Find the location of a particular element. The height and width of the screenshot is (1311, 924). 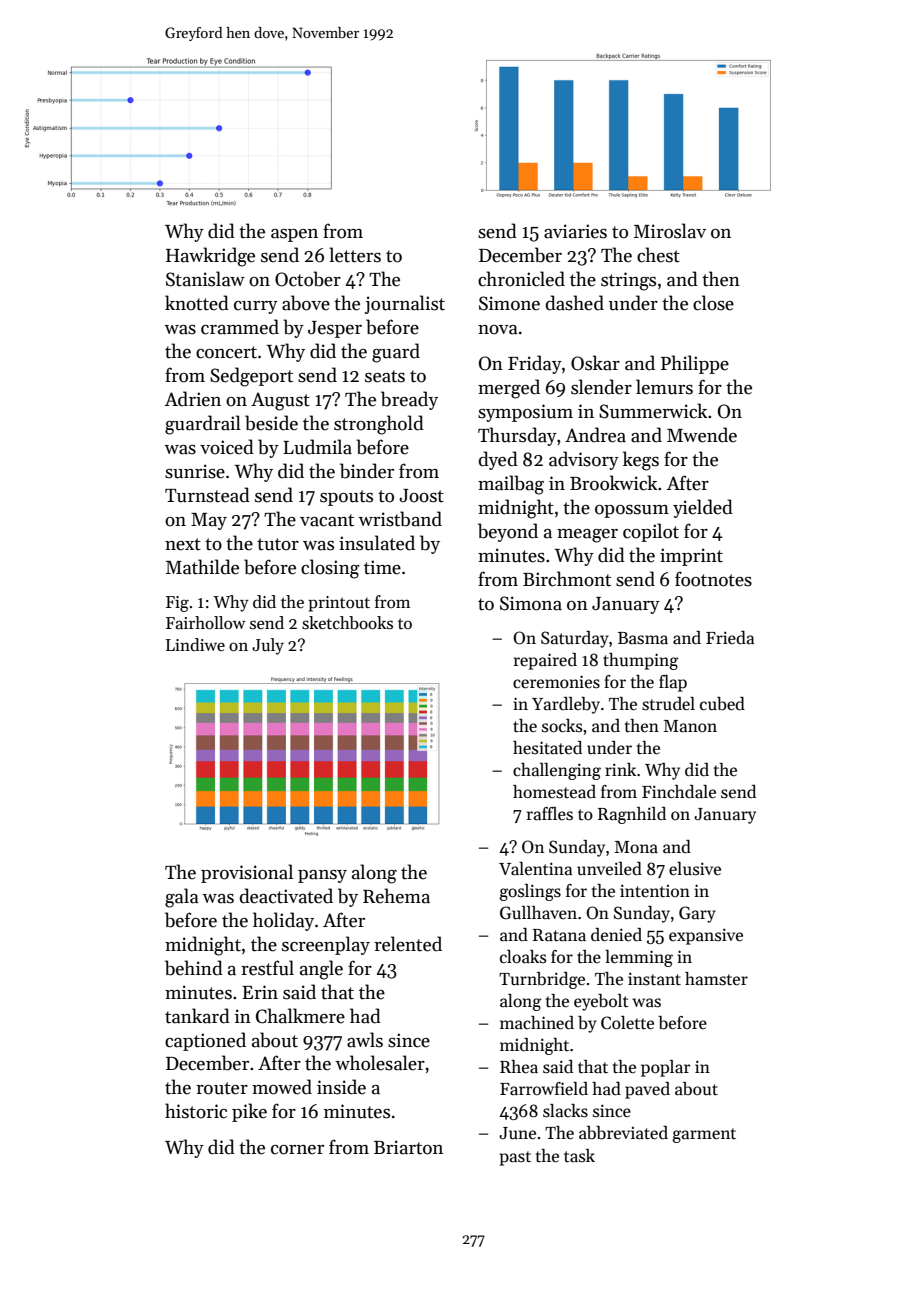

corner is located at coordinates (297, 1150).
